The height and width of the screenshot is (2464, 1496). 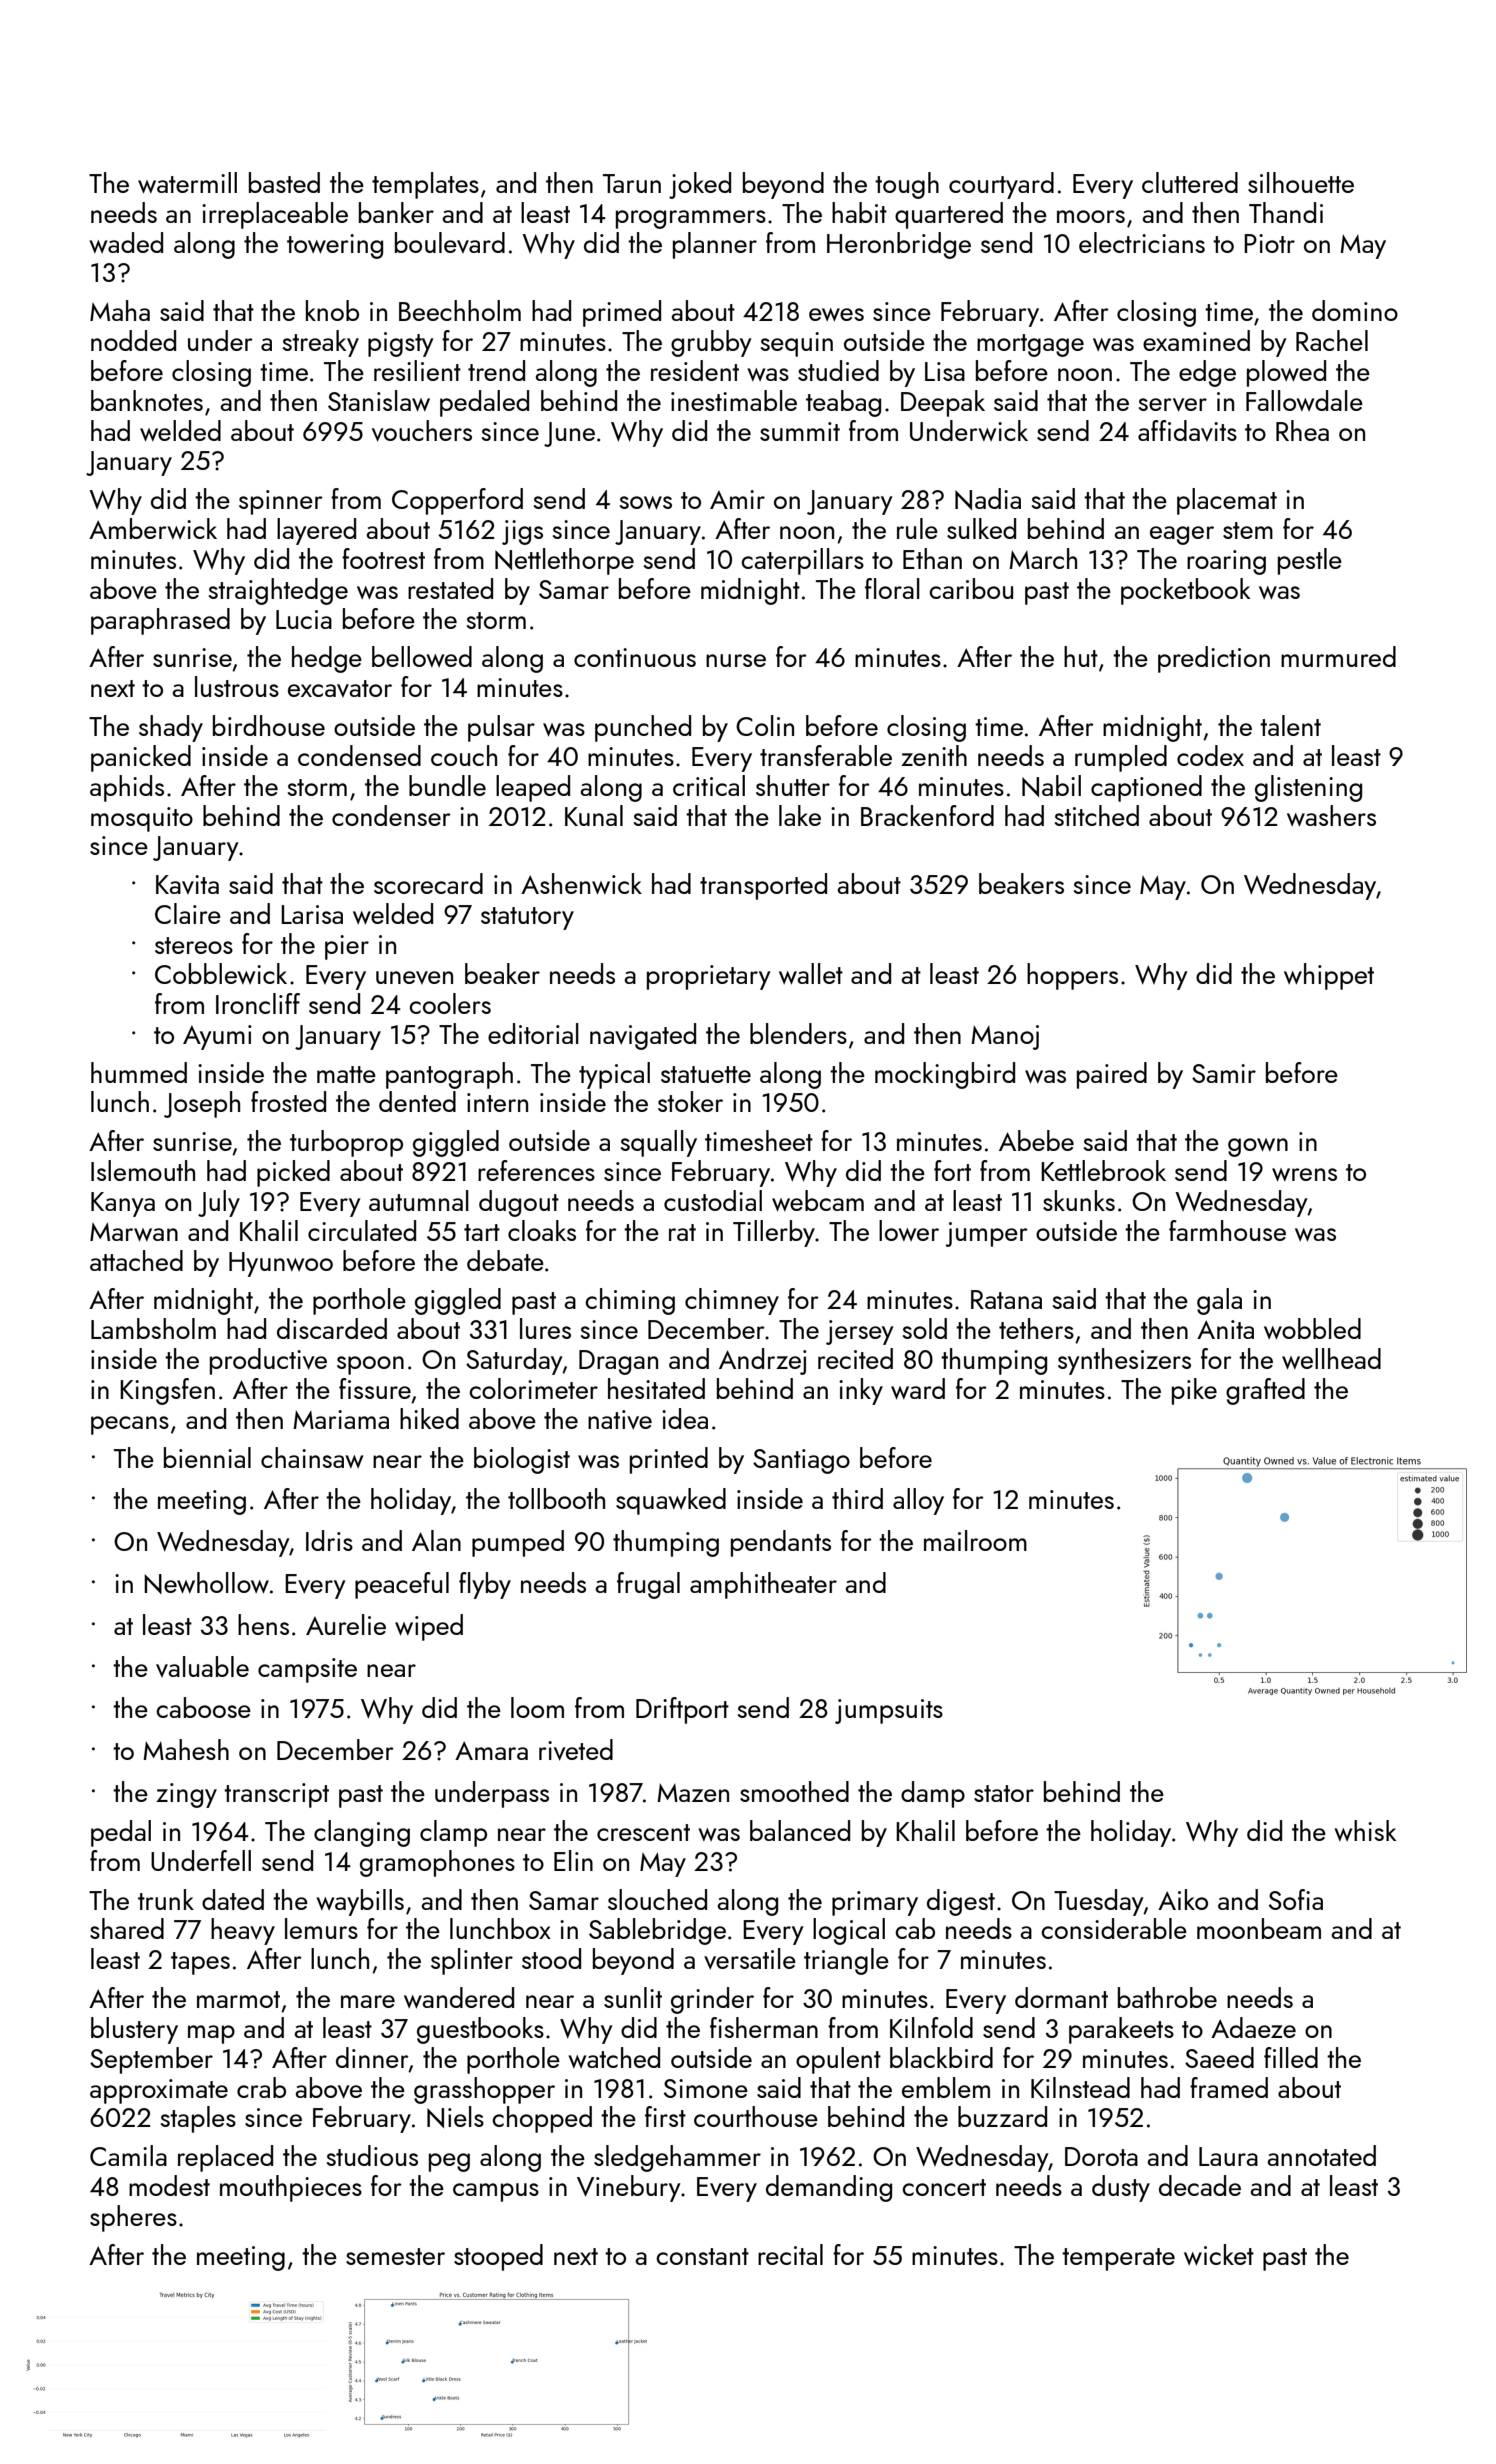 I want to click on habit, so click(x=859, y=212).
